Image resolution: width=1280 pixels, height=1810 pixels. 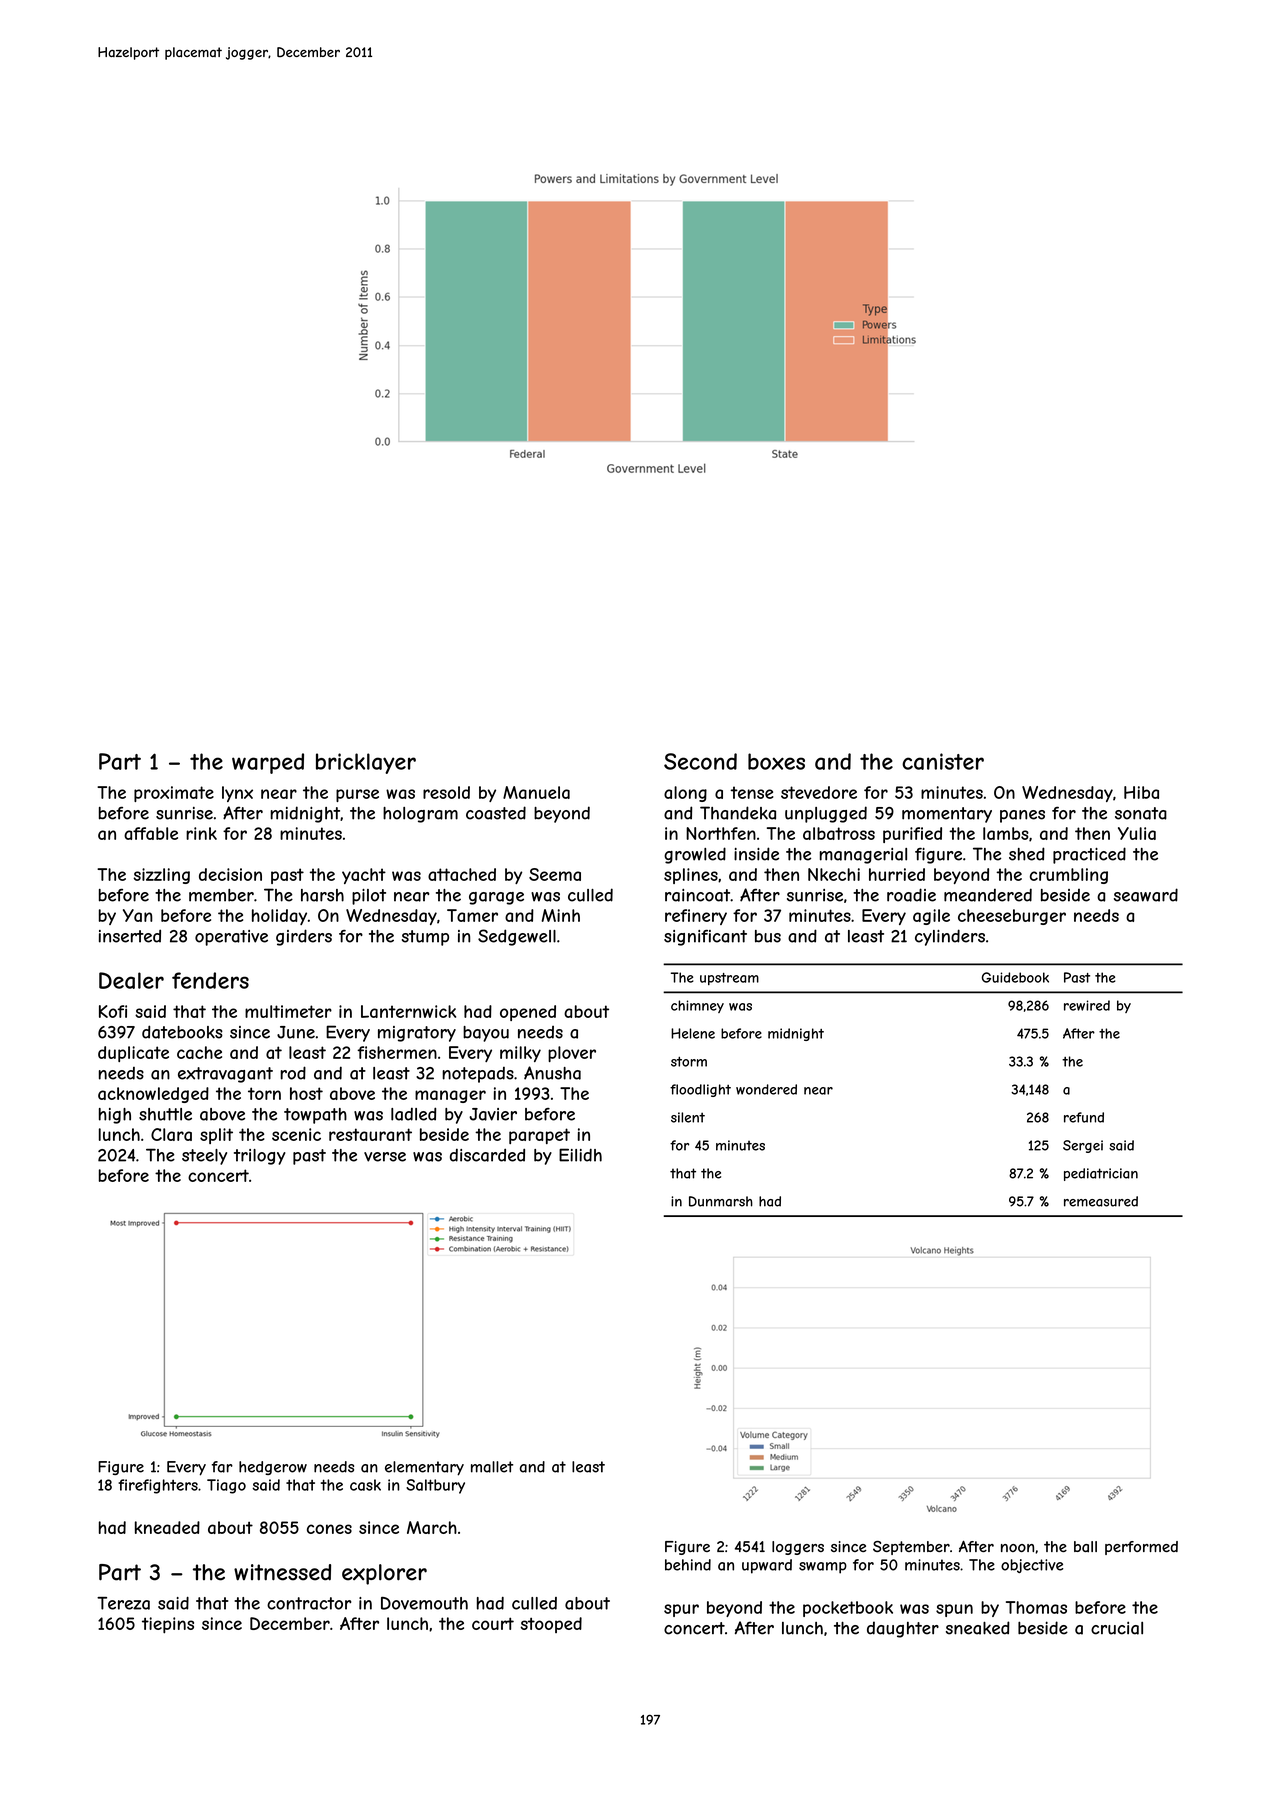 I want to click on Second, so click(x=700, y=761).
